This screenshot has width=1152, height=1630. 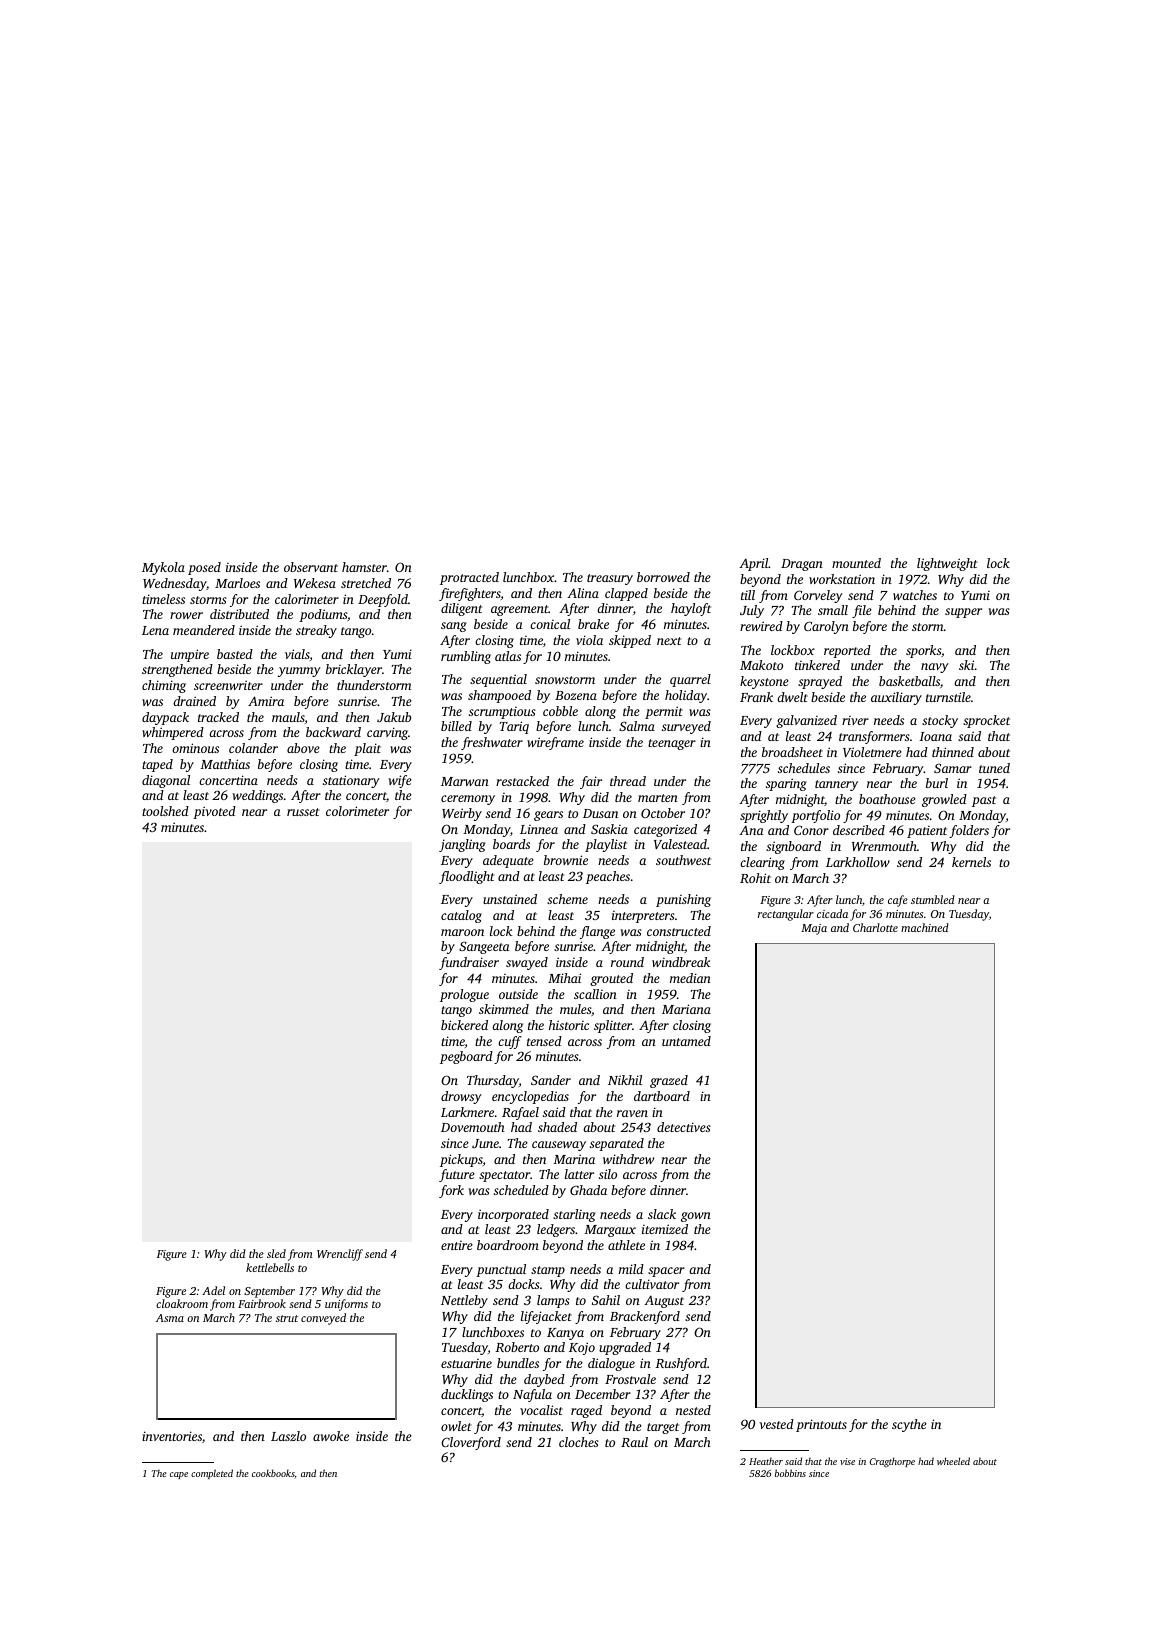 What do you see at coordinates (517, 1347) in the screenshot?
I see `Roberto` at bounding box center [517, 1347].
